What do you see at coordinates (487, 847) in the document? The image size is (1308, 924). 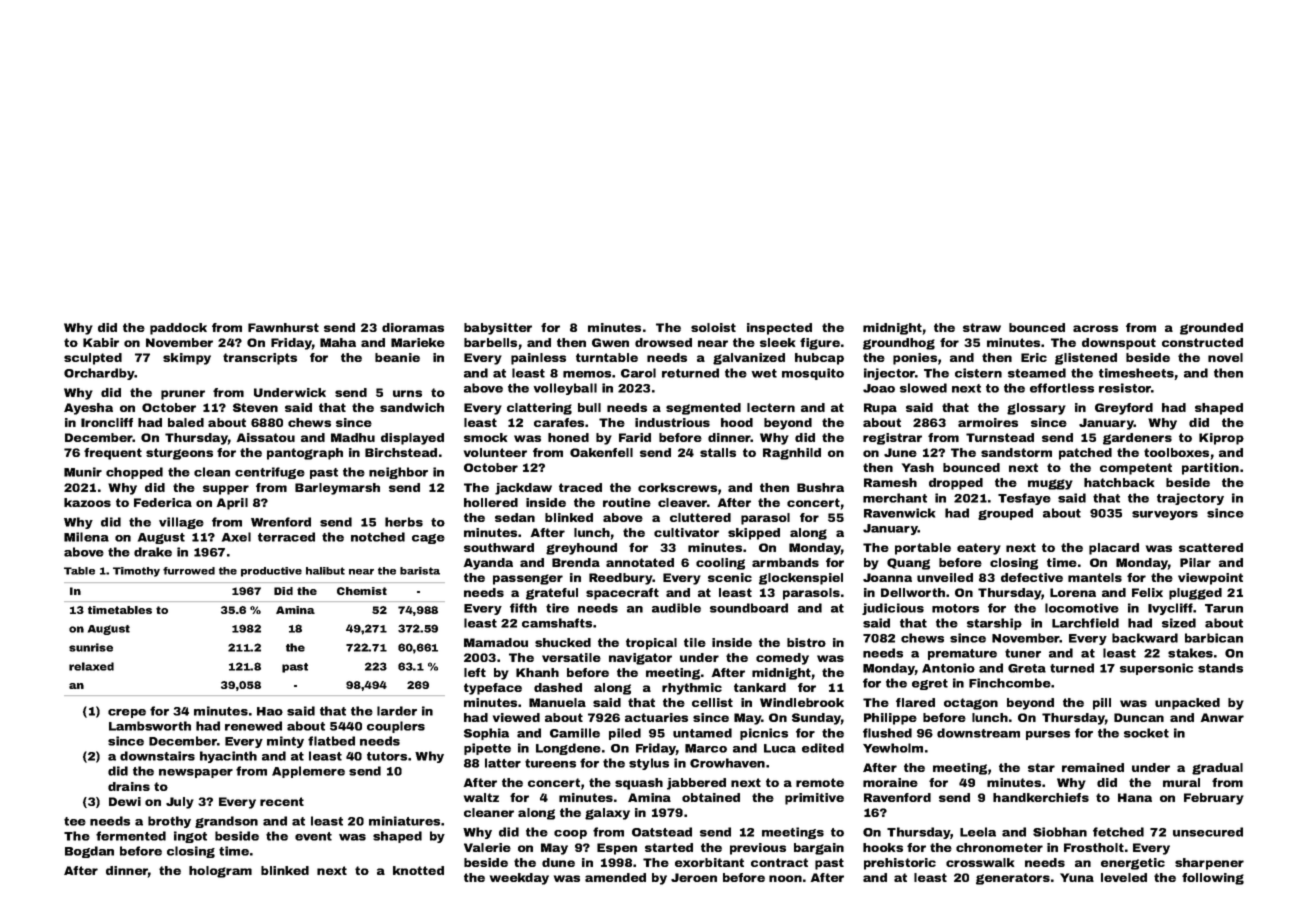 I see `Valerie` at bounding box center [487, 847].
